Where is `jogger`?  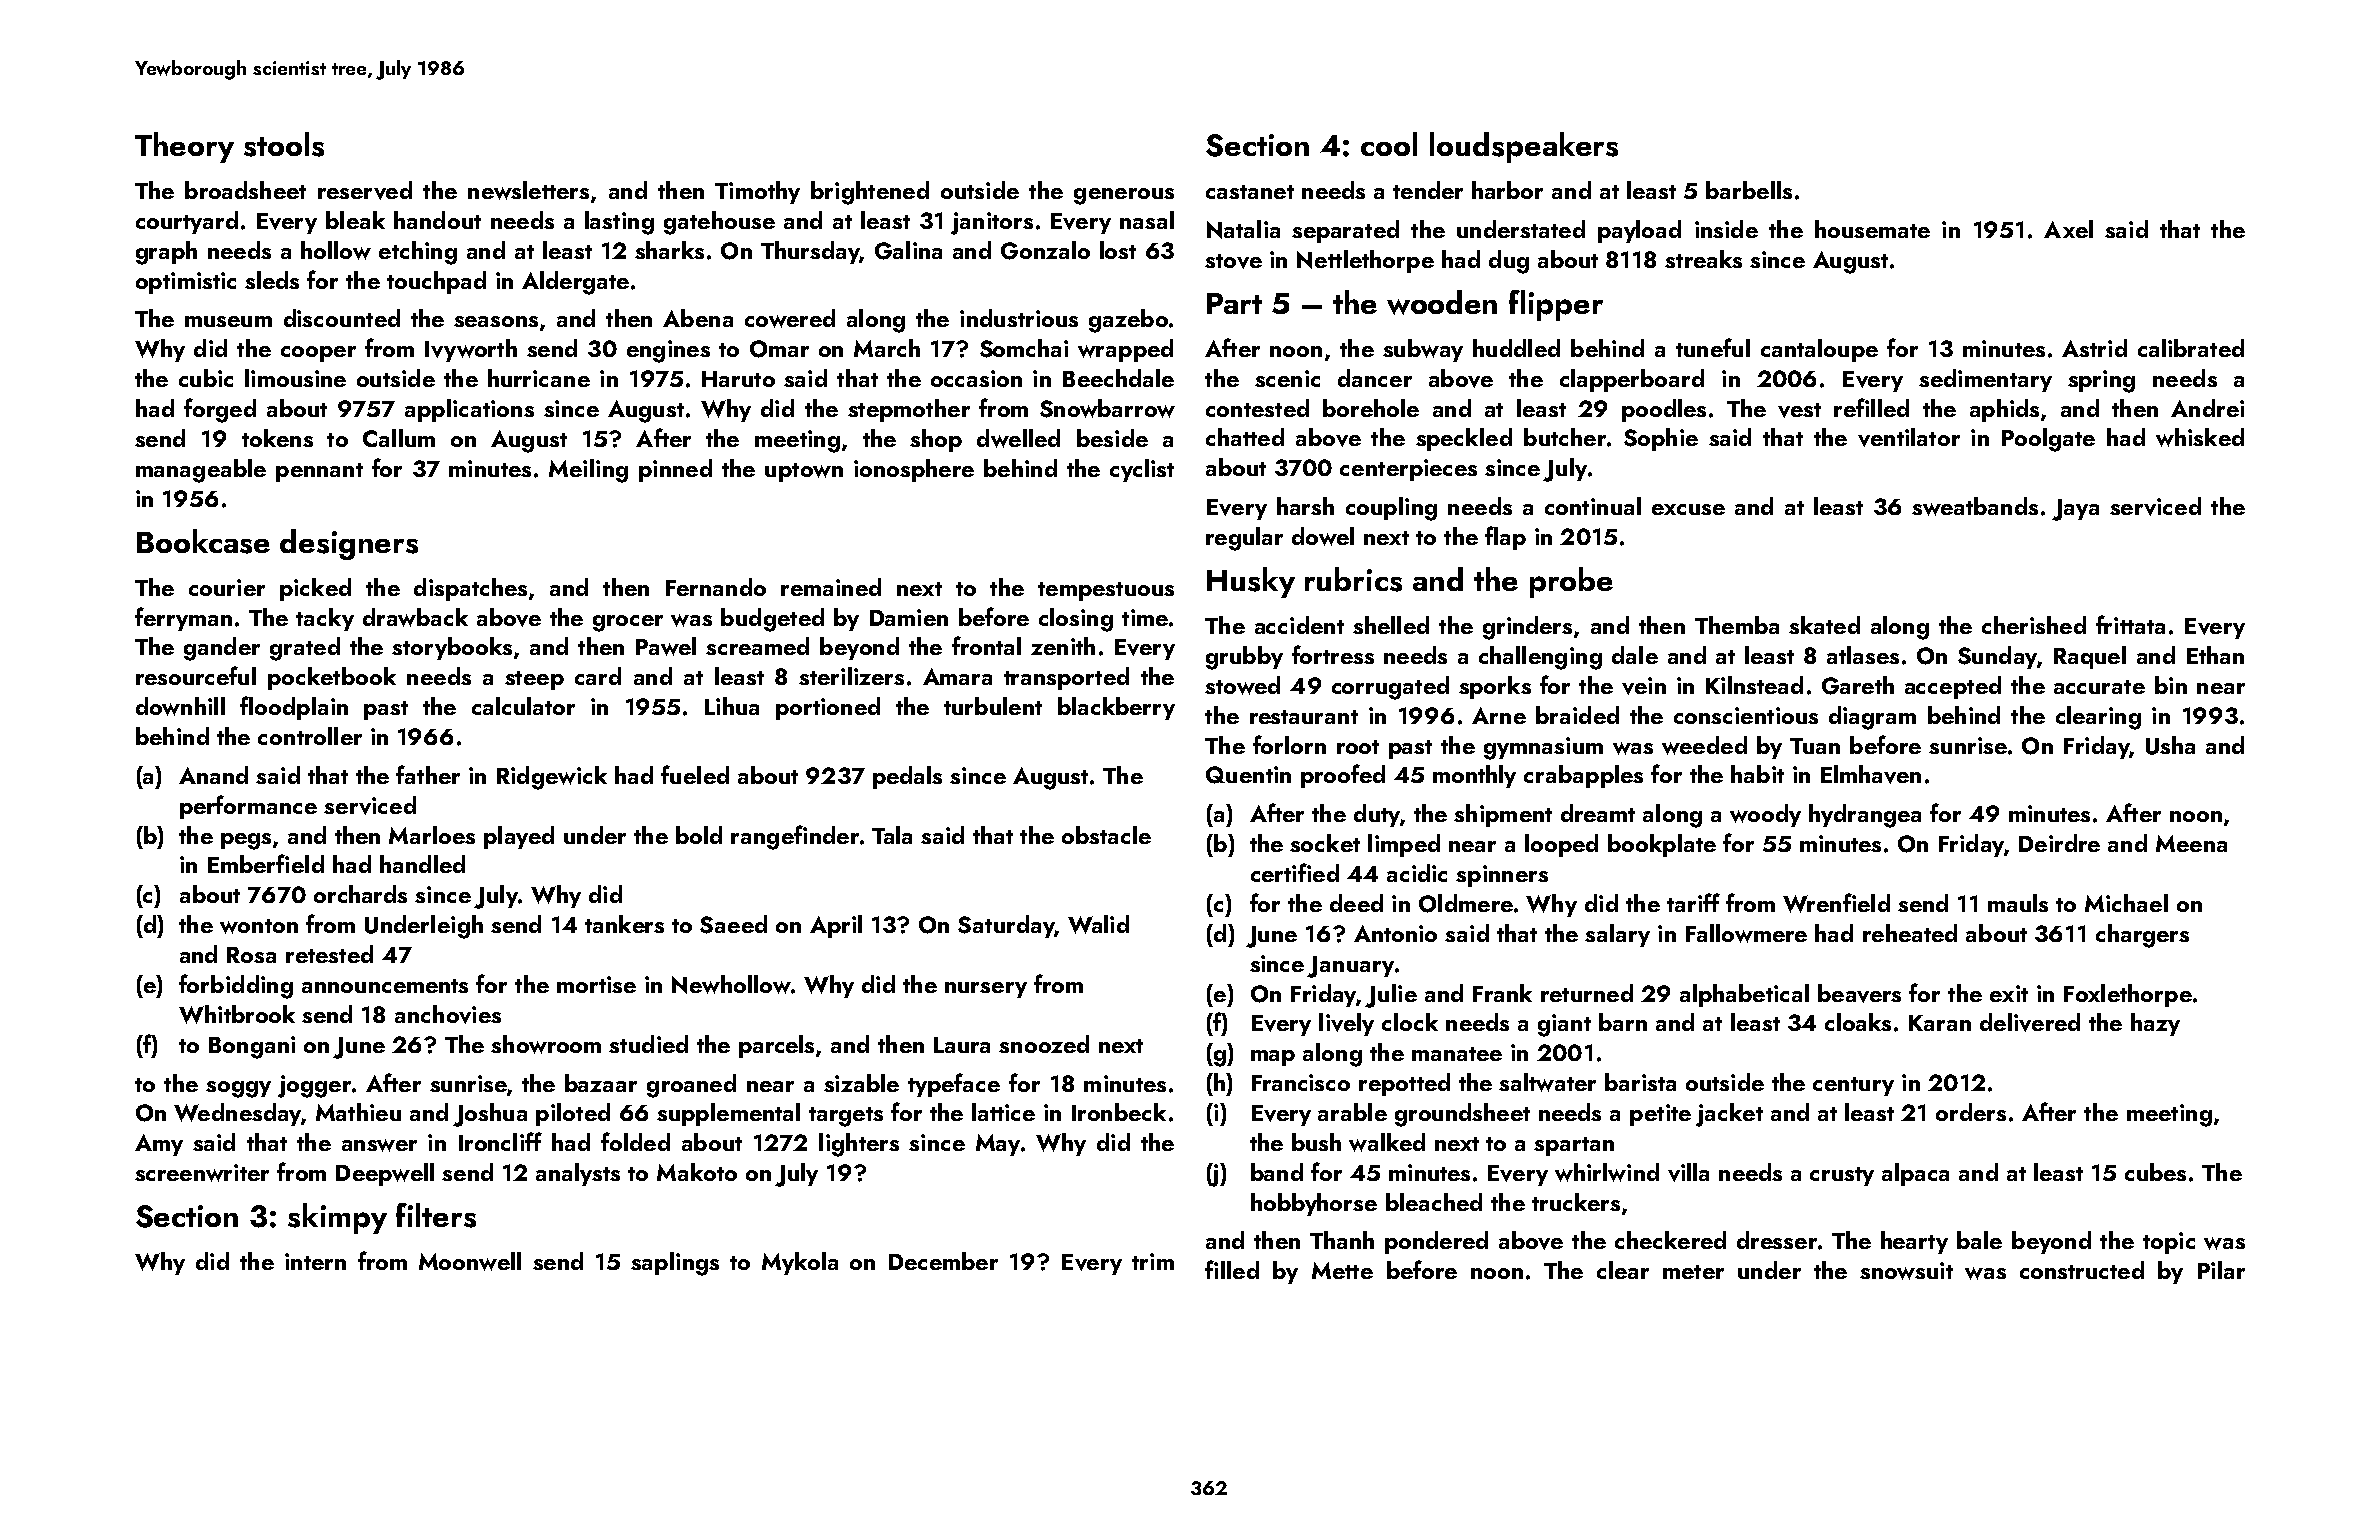
jogger is located at coordinates (314, 1086).
